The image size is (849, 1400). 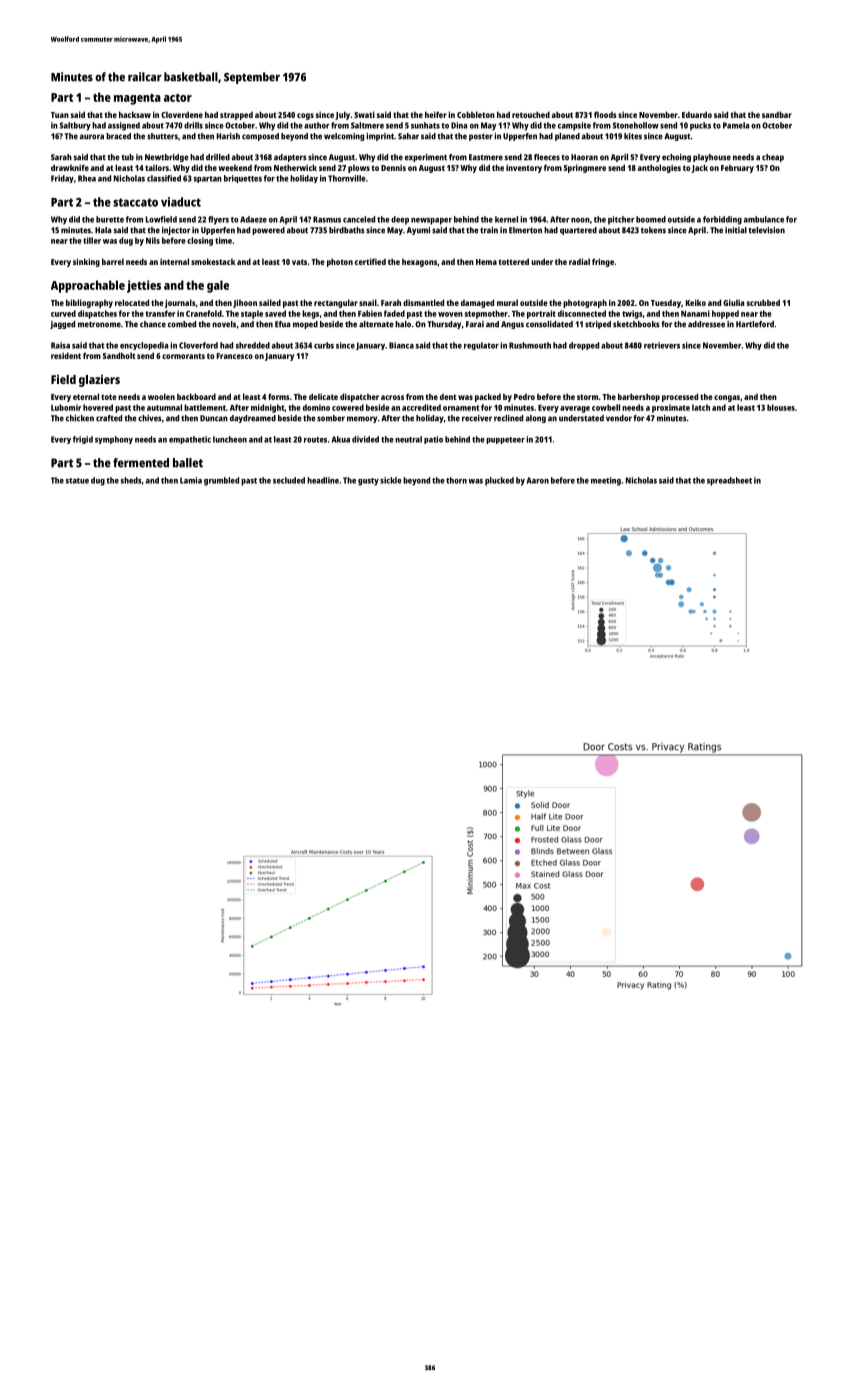 What do you see at coordinates (514, 261) in the screenshot?
I see `tottered` at bounding box center [514, 261].
